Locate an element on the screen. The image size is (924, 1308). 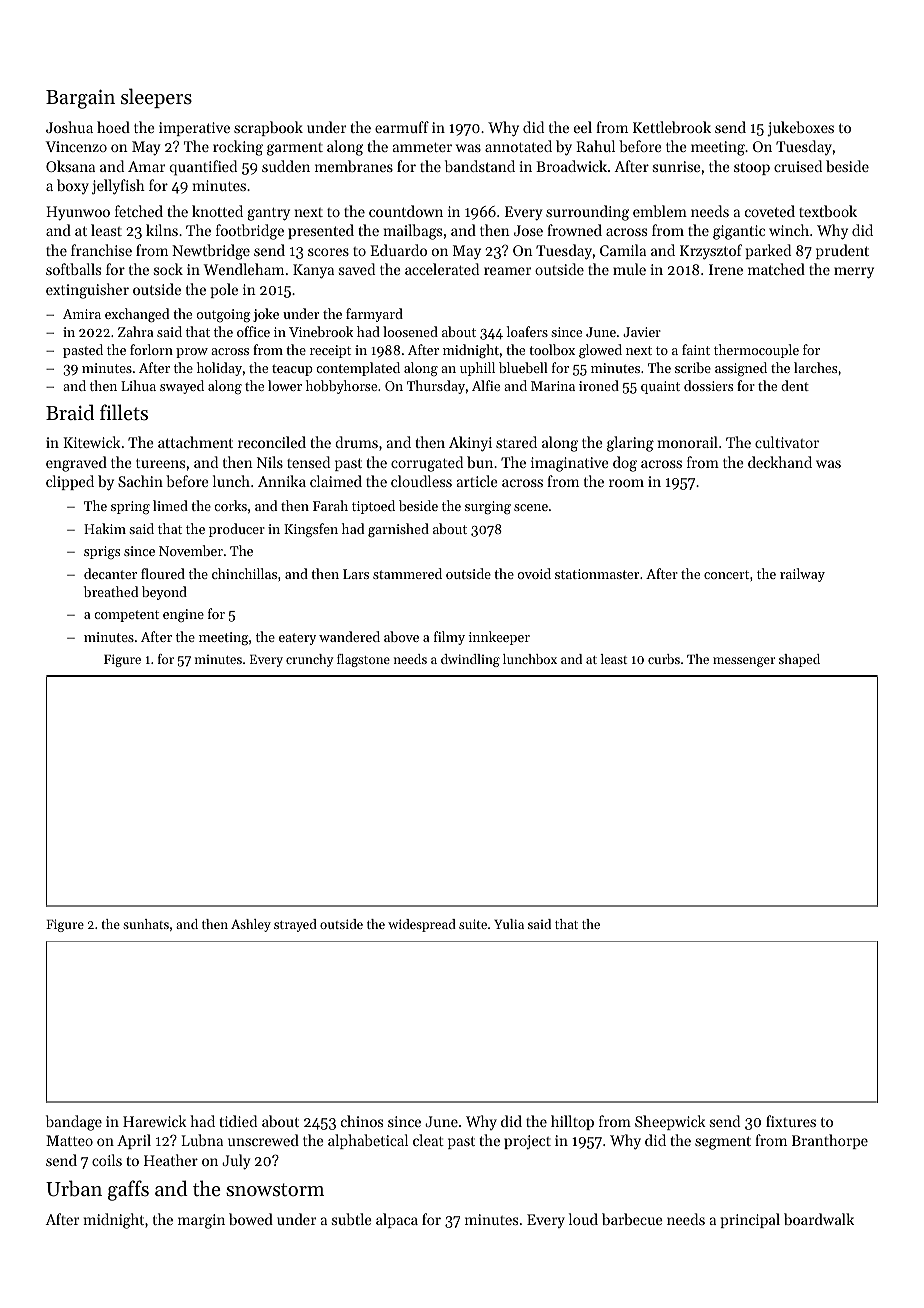
messenger is located at coordinates (744, 662).
